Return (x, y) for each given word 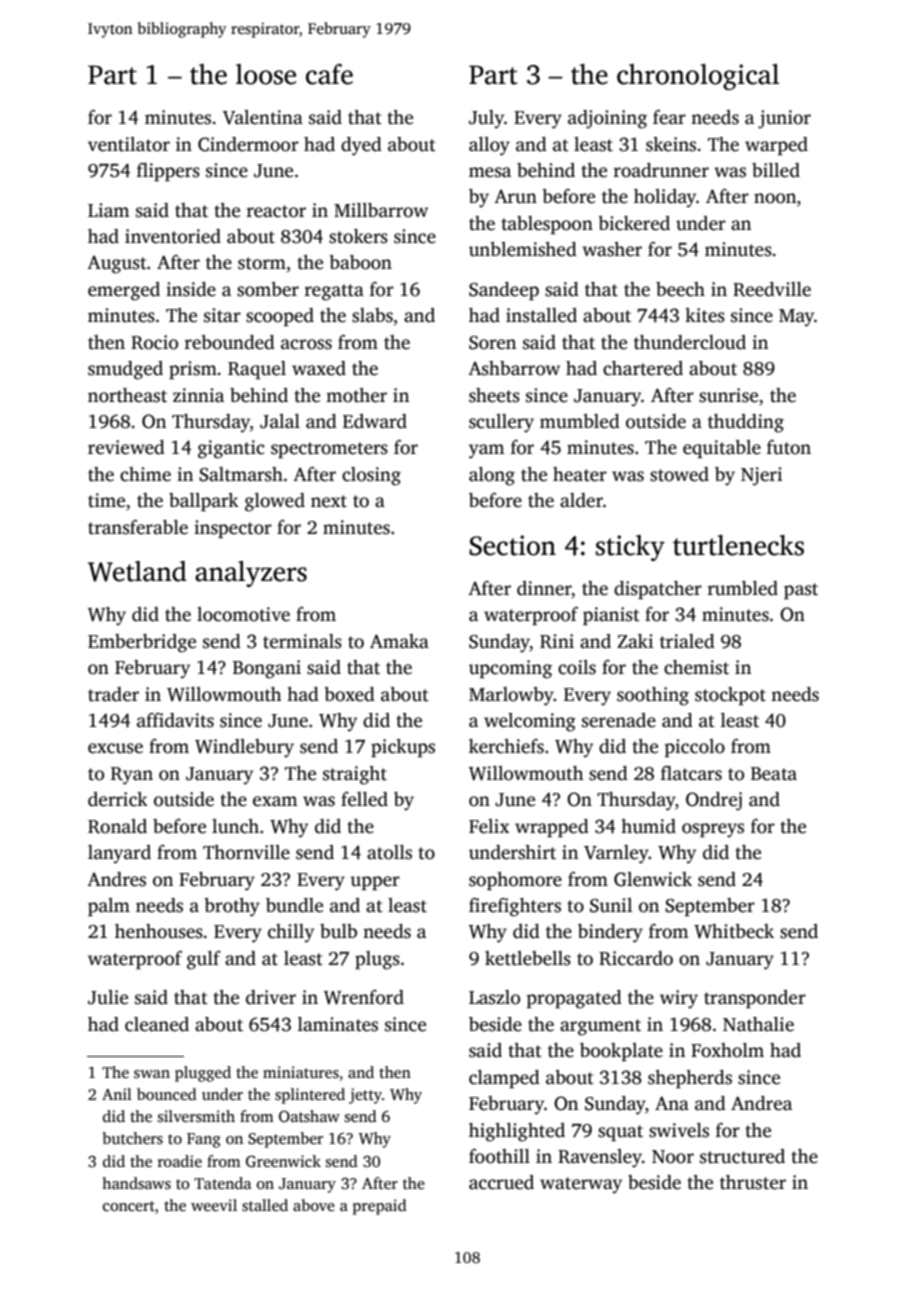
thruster (753, 1182)
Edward (375, 421)
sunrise (728, 395)
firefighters (515, 907)
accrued (501, 1182)
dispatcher (658, 590)
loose (266, 74)
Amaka (399, 641)
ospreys (713, 830)
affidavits (175, 720)
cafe (329, 74)
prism (193, 370)
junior (784, 119)
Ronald (117, 826)
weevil (214, 1205)
